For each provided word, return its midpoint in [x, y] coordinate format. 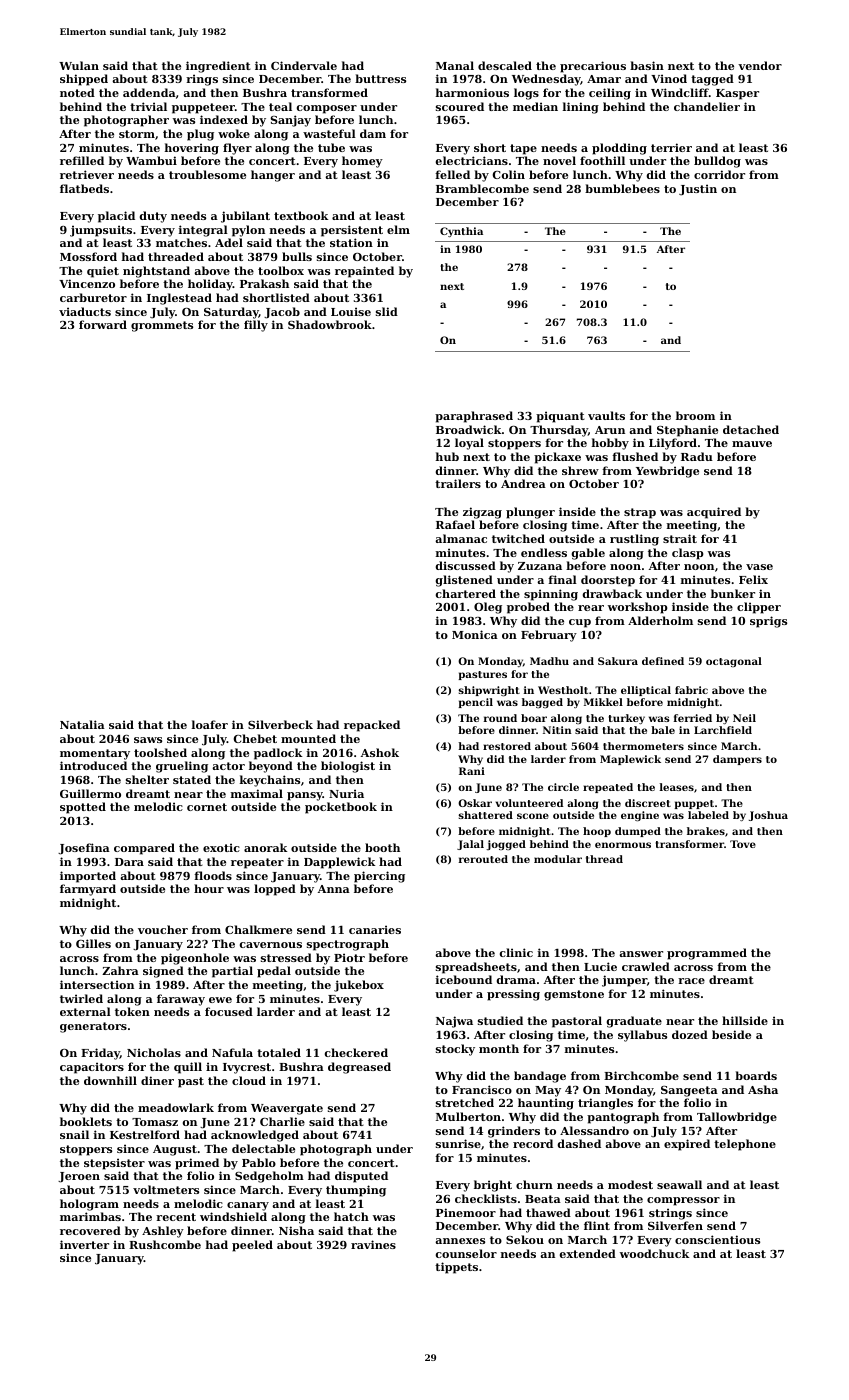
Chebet [255, 738]
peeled [252, 1246]
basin [647, 65]
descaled [505, 65]
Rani [472, 771]
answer [641, 954]
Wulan [79, 65]
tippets [456, 1268]
